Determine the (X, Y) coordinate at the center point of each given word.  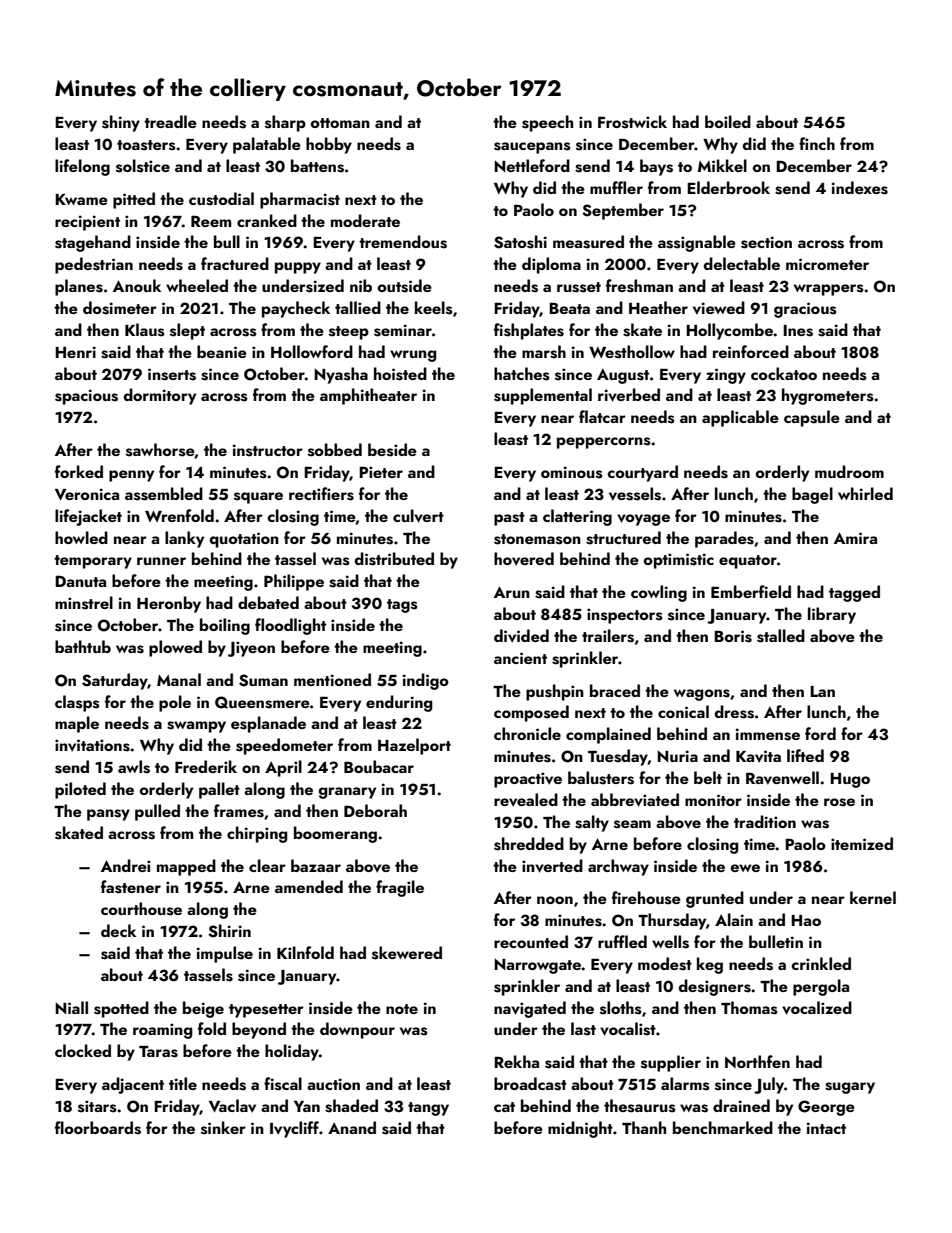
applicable (740, 418)
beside (392, 450)
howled (81, 537)
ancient (520, 658)
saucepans (532, 148)
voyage (643, 520)
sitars (97, 1106)
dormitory (160, 396)
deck (118, 930)
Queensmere (262, 702)
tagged (854, 593)
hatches (522, 374)
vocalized (817, 1008)
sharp (285, 123)
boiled (728, 121)
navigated (530, 1009)
